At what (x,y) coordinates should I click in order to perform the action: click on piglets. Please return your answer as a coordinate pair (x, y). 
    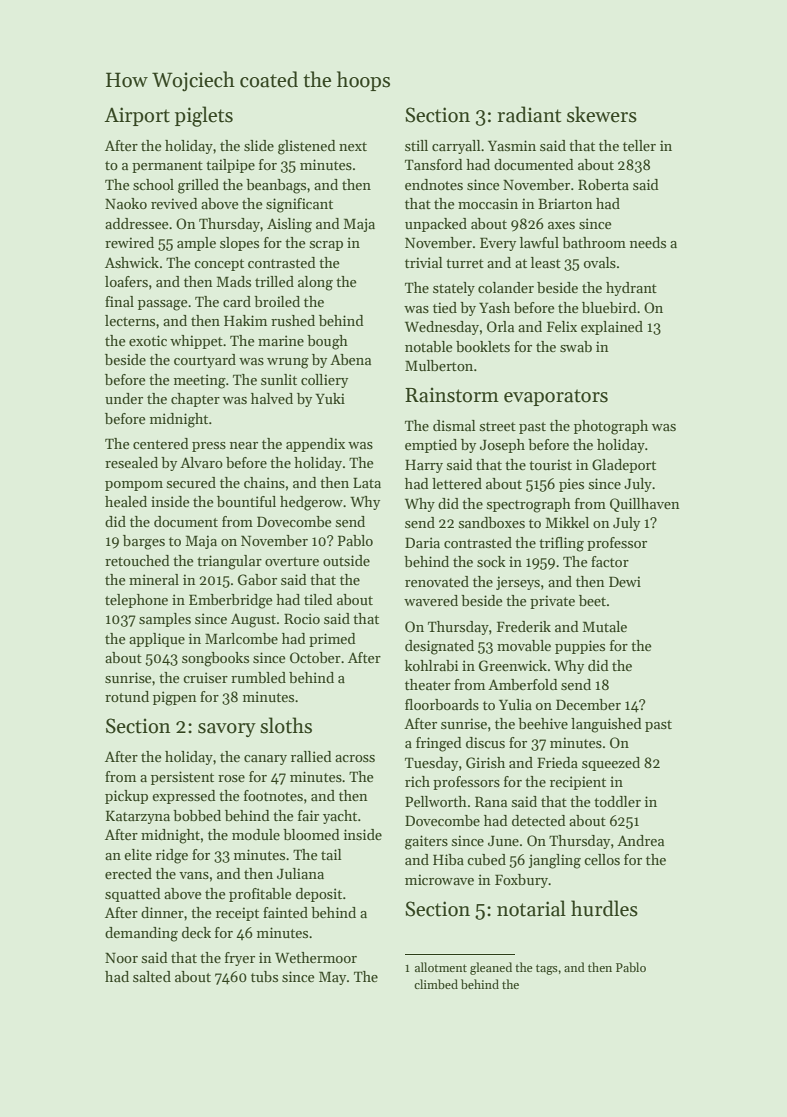
    Looking at the image, I should click on (204, 116).
